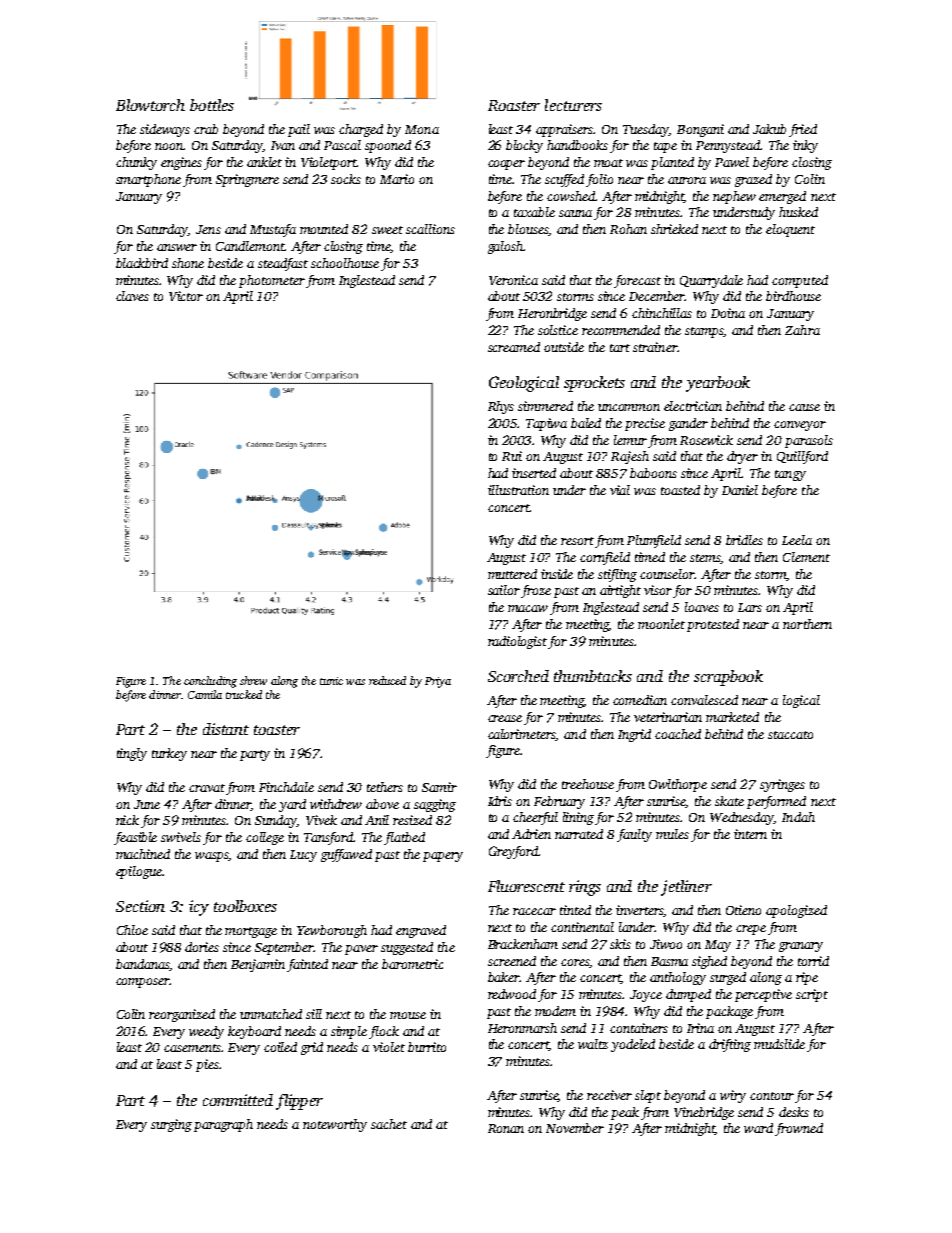 Image resolution: width=952 pixels, height=1233 pixels. Describe the element at coordinates (711, 281) in the image. I see `Quarrydale` at that location.
